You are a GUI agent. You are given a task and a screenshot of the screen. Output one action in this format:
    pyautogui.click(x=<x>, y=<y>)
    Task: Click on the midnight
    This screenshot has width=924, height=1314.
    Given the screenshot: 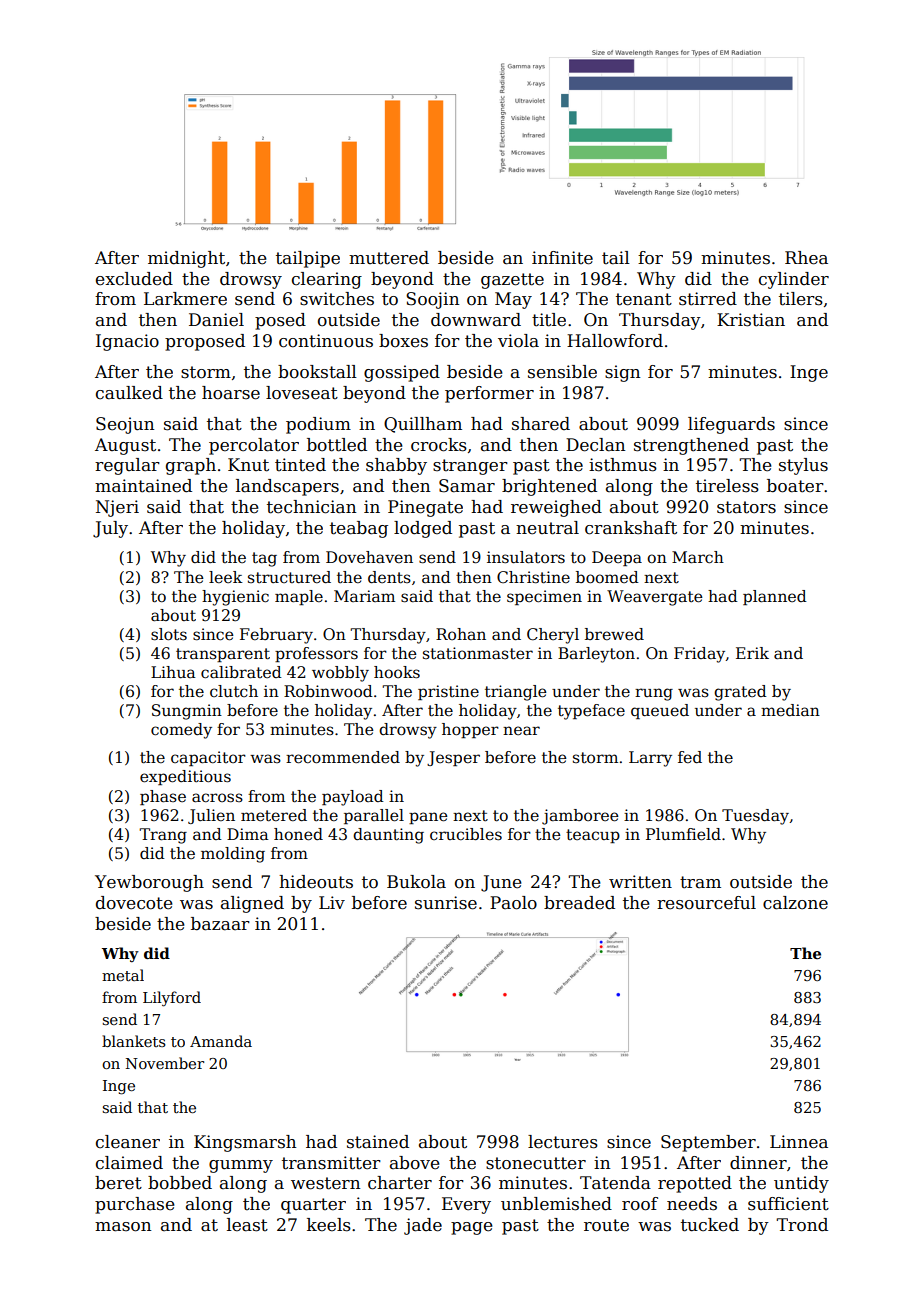 What is the action you would take?
    pyautogui.click(x=186, y=259)
